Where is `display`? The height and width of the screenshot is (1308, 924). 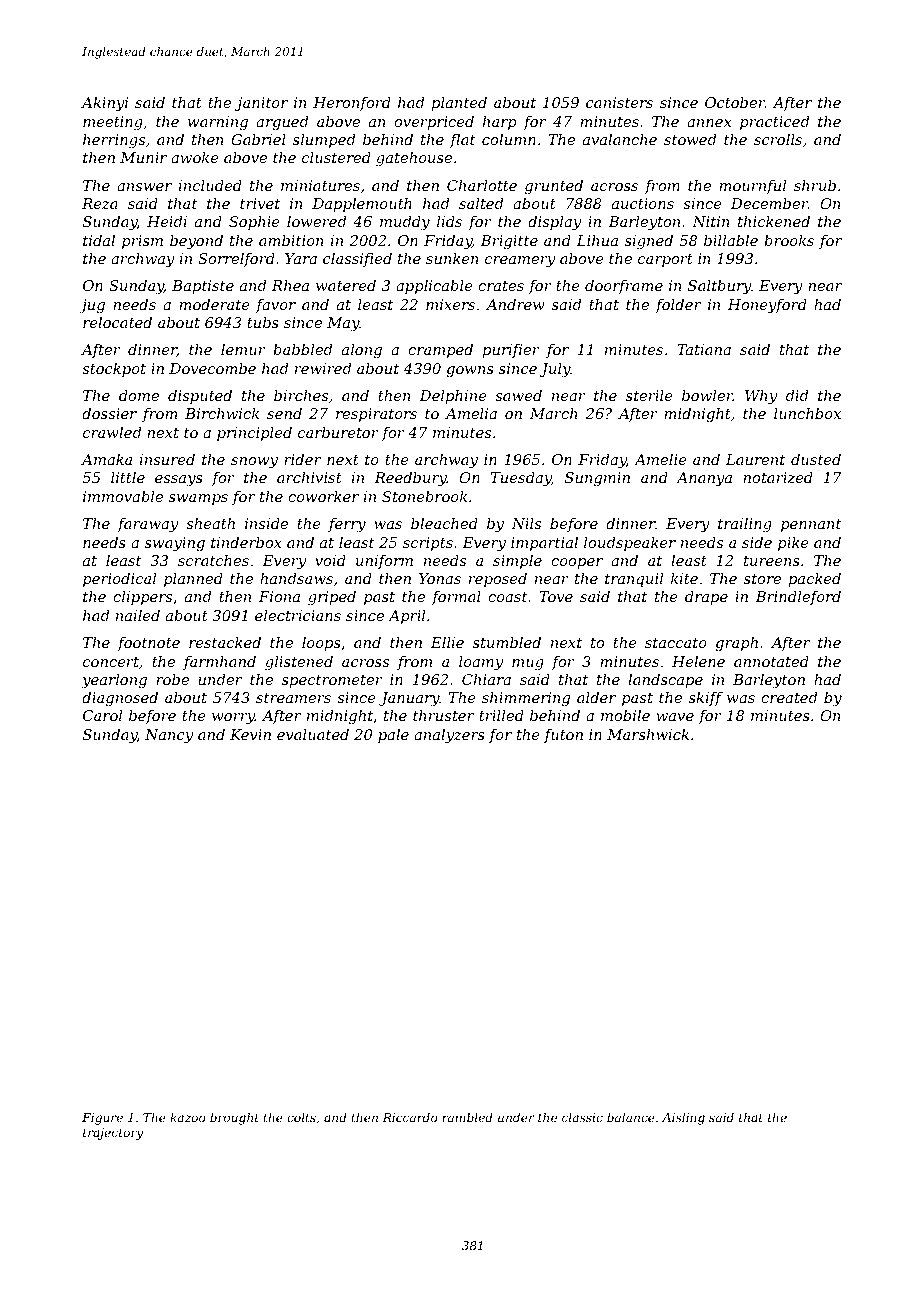
display is located at coordinates (554, 223).
